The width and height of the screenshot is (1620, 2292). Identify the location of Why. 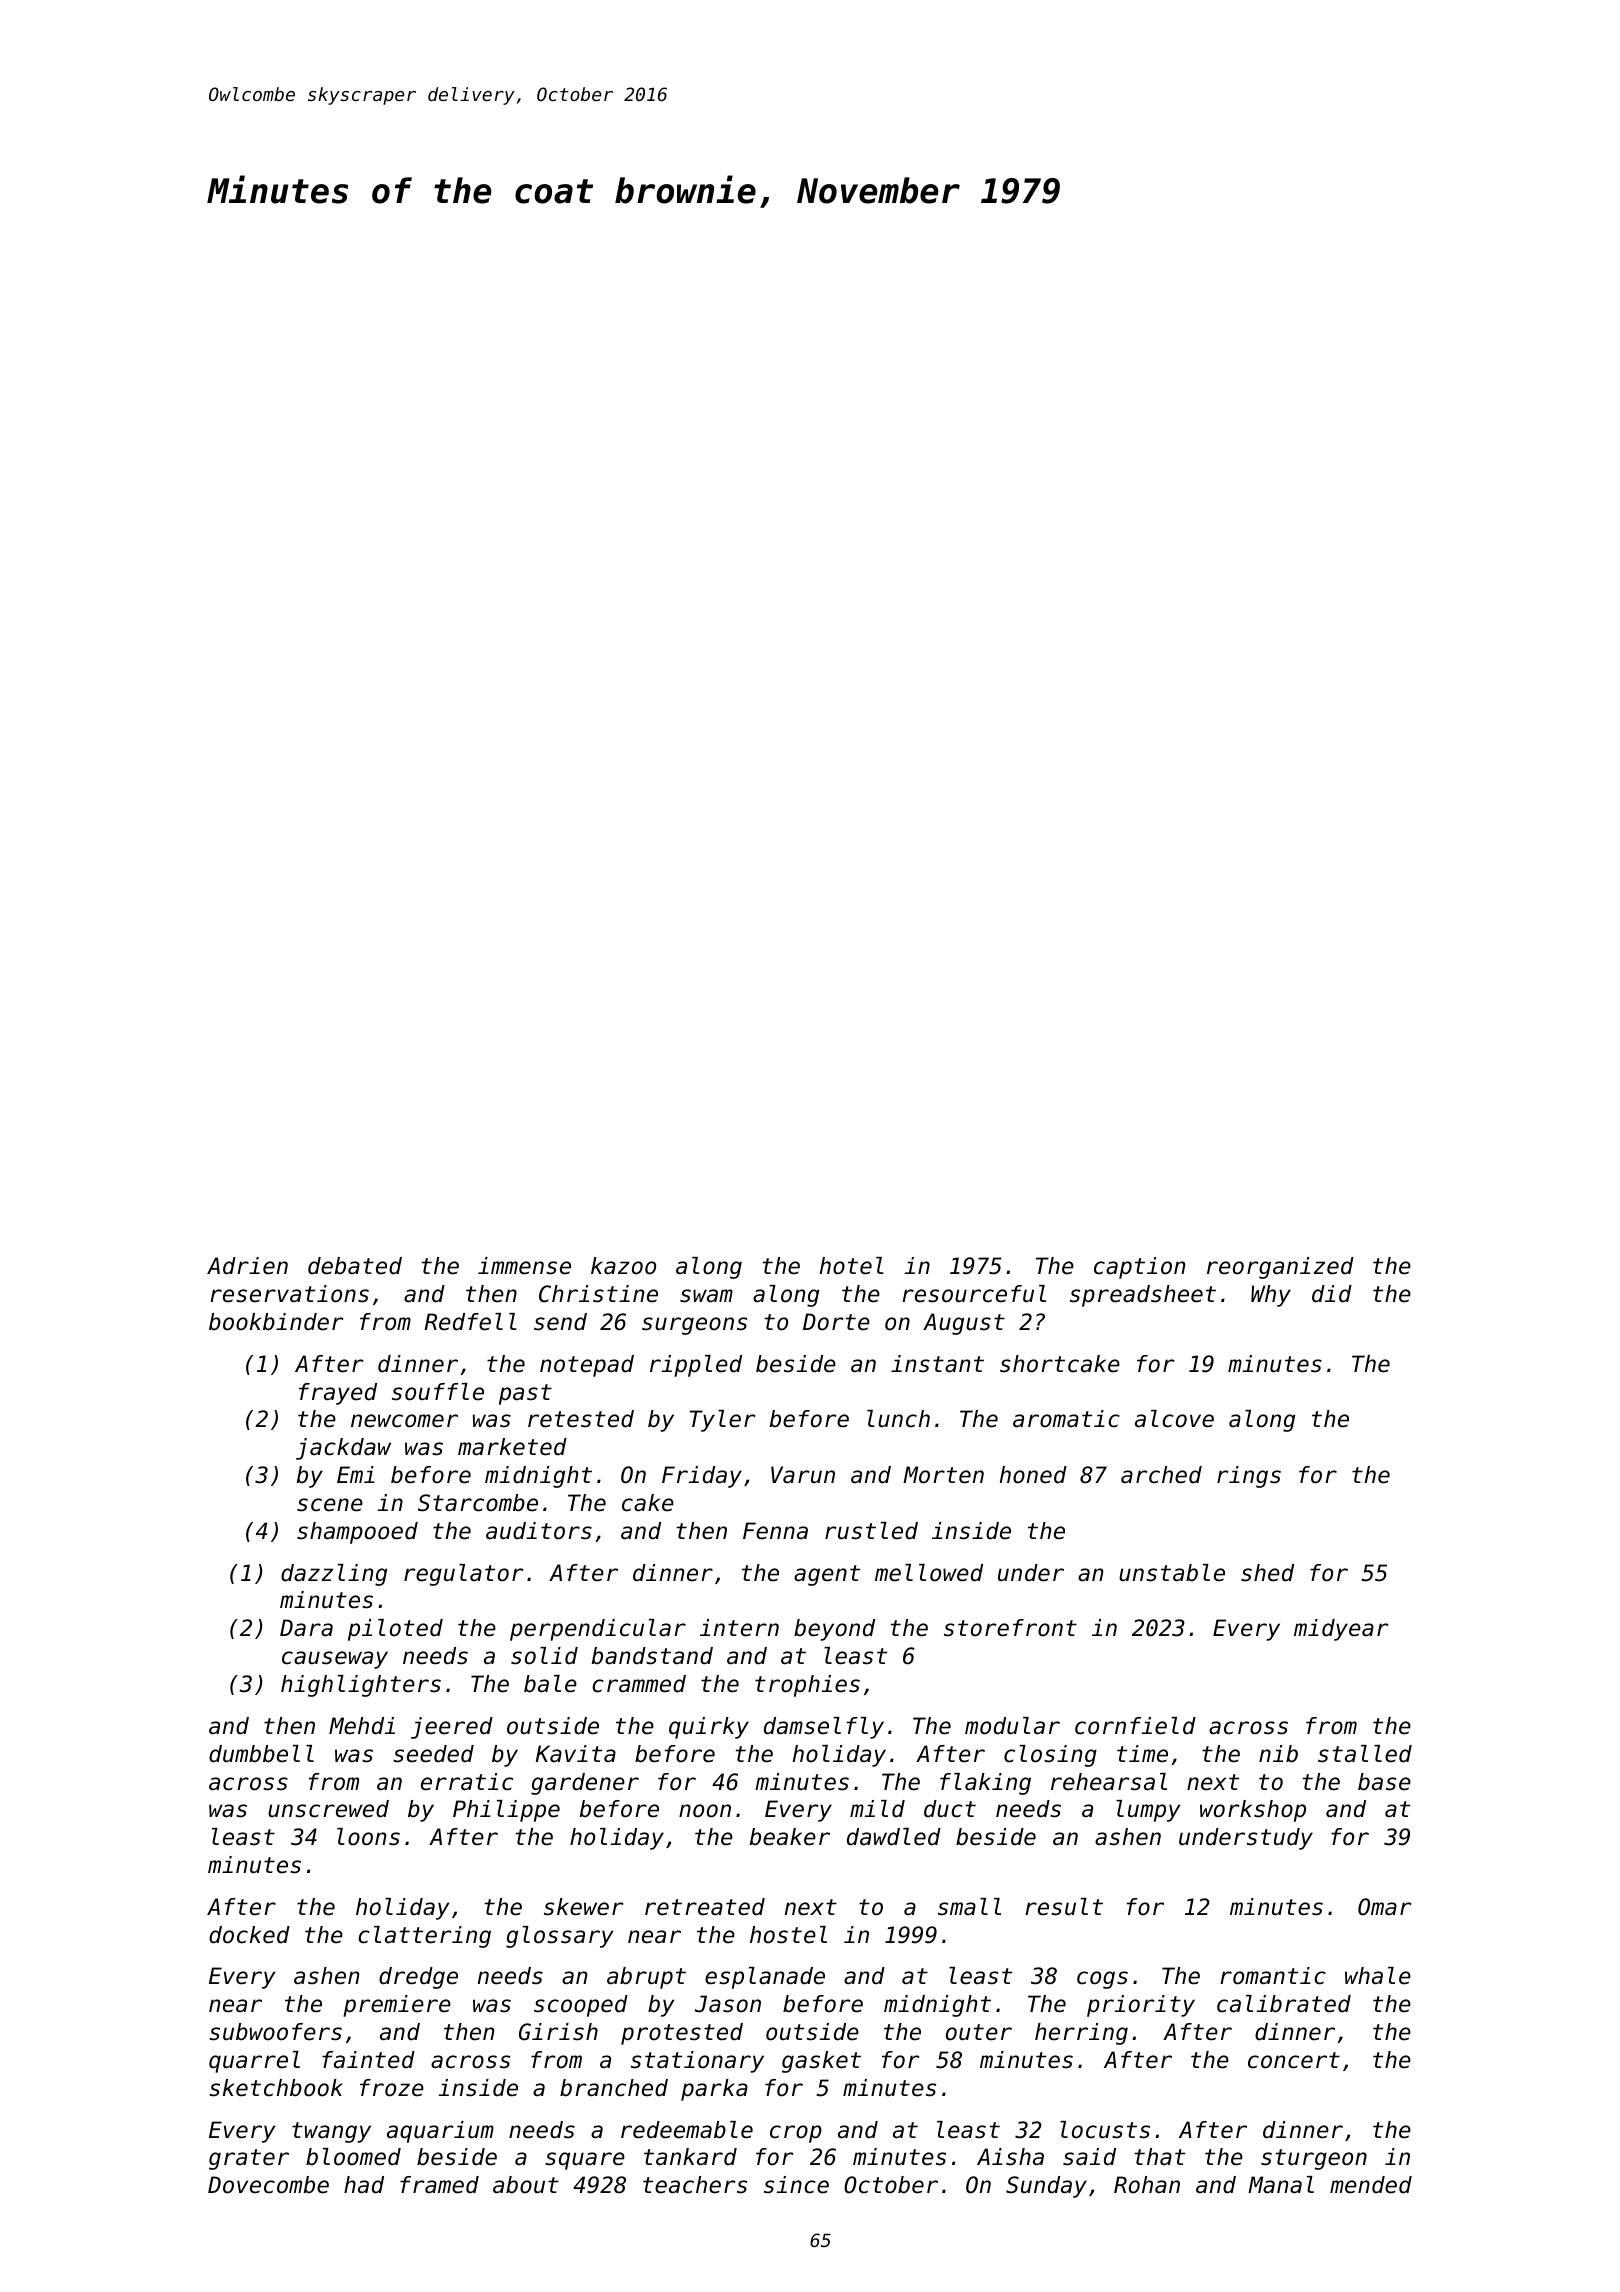
(1271, 1296).
